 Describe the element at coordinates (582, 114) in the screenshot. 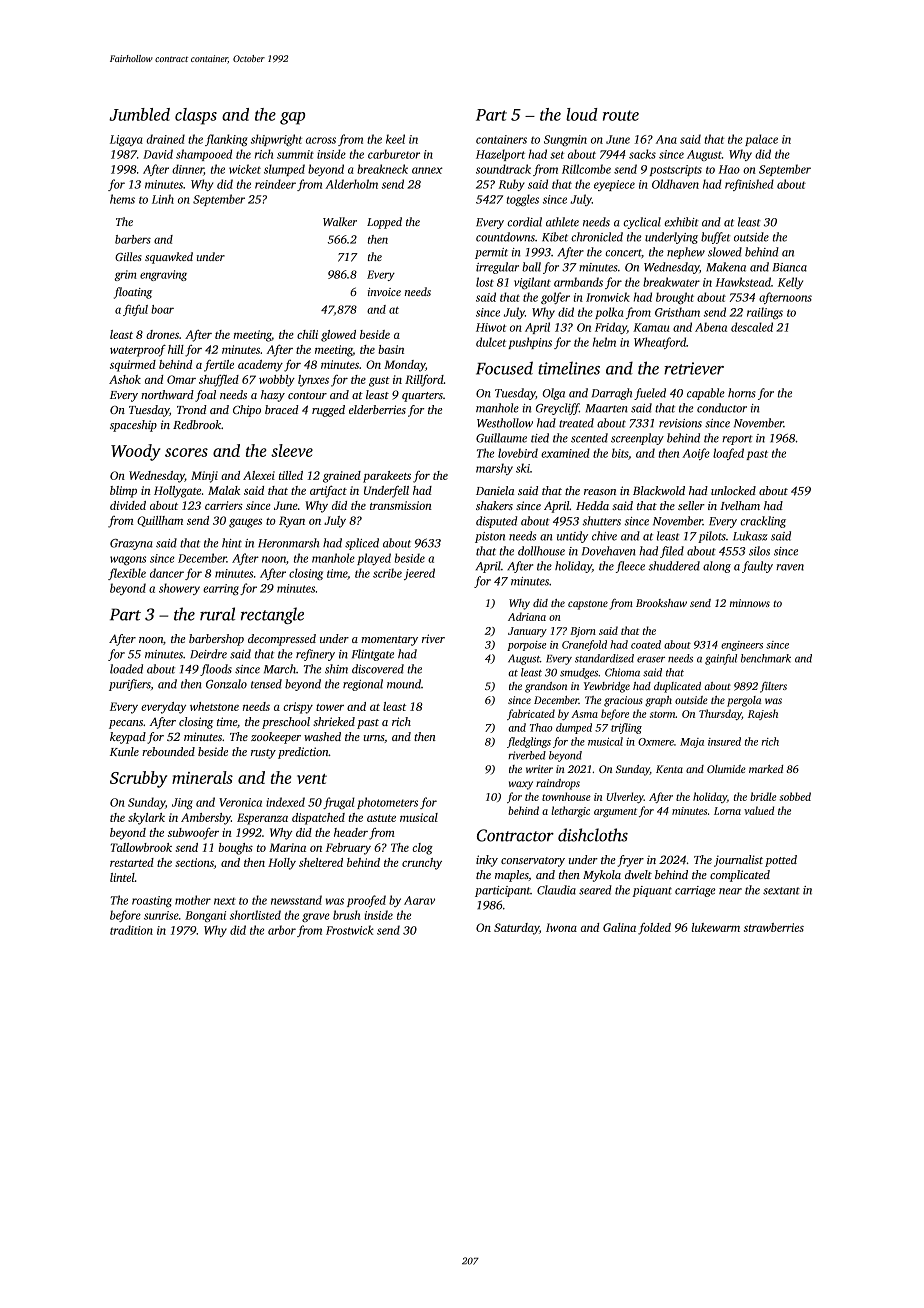

I see `loud` at that location.
